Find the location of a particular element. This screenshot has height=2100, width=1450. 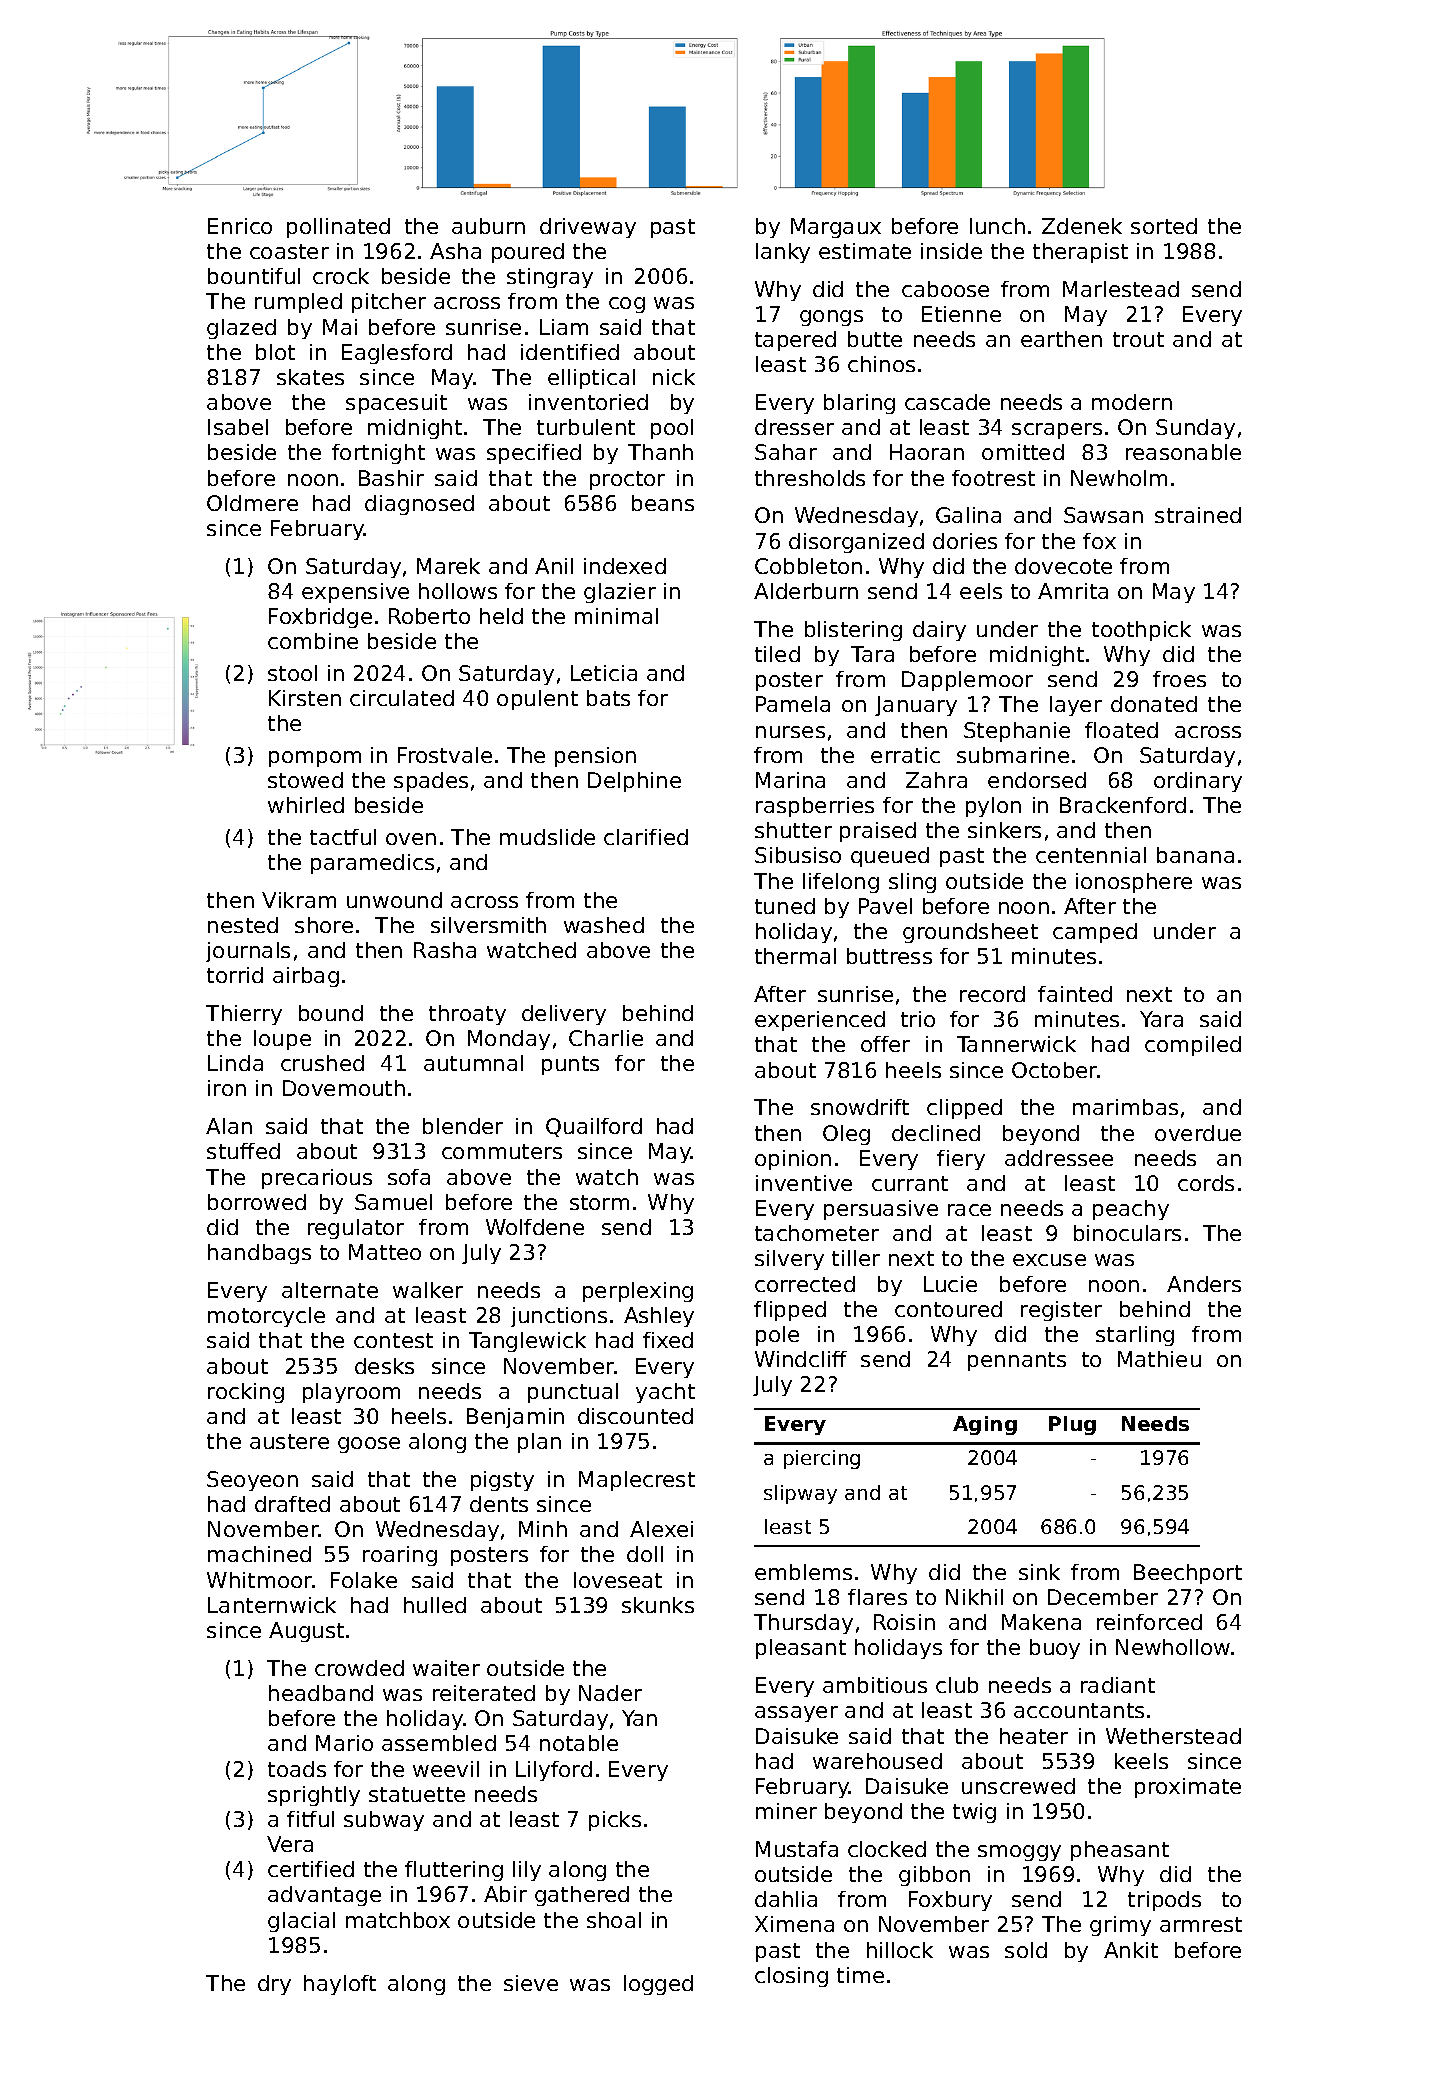

omitted is located at coordinates (1023, 452).
